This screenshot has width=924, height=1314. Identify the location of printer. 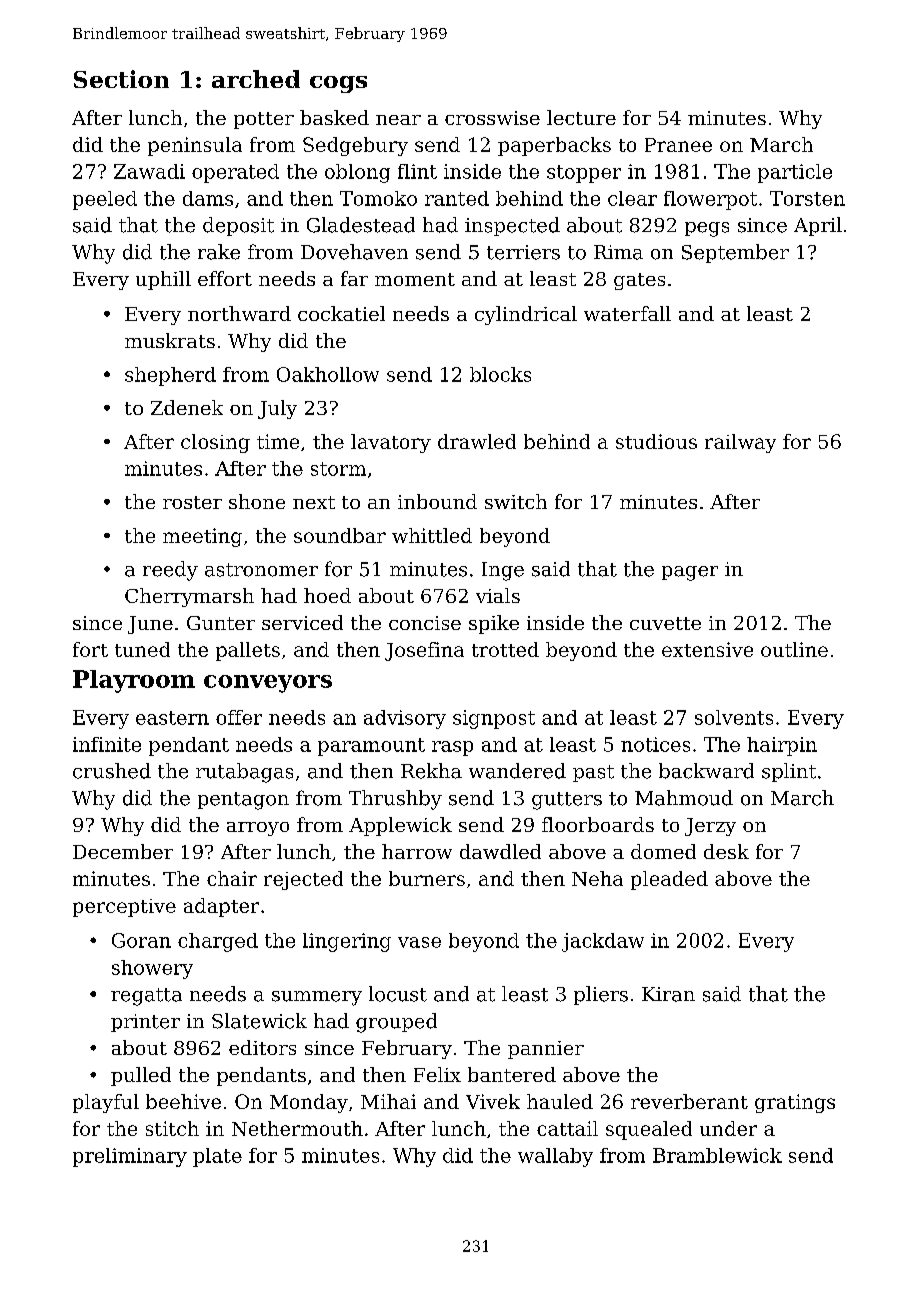
(145, 1023).
